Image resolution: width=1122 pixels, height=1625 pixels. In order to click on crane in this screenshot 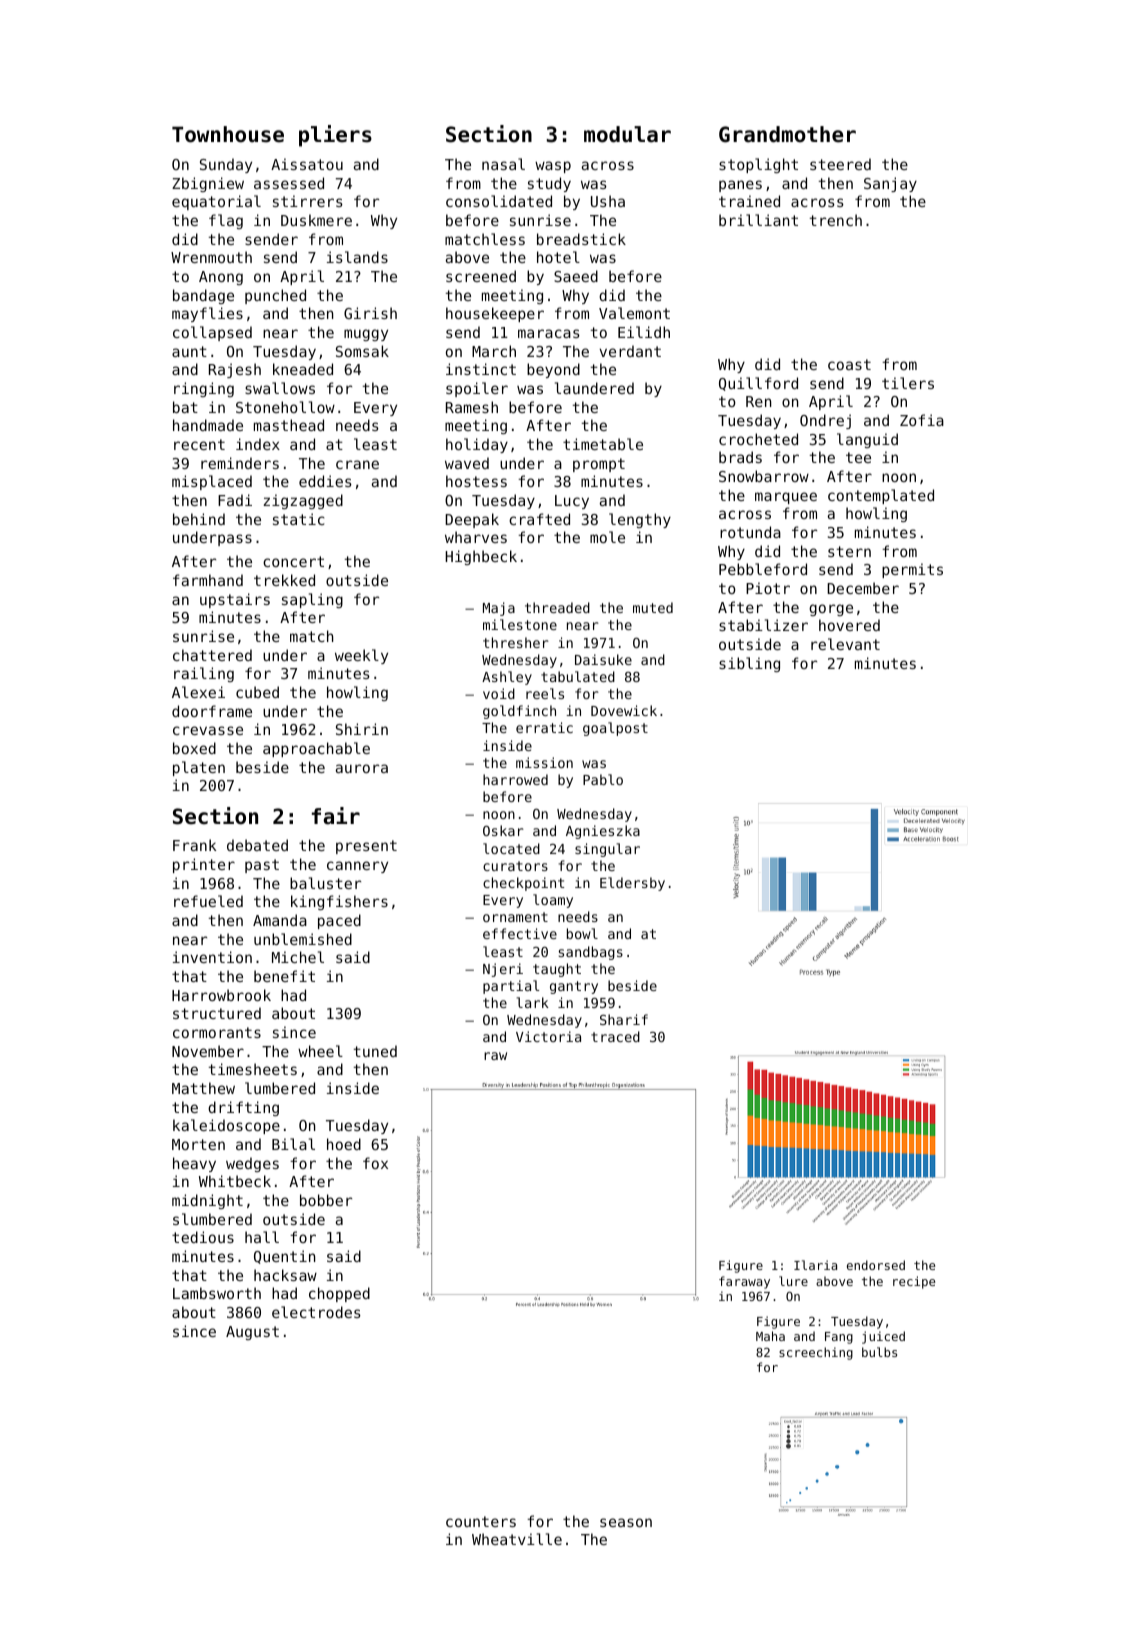, I will do `click(357, 464)`.
